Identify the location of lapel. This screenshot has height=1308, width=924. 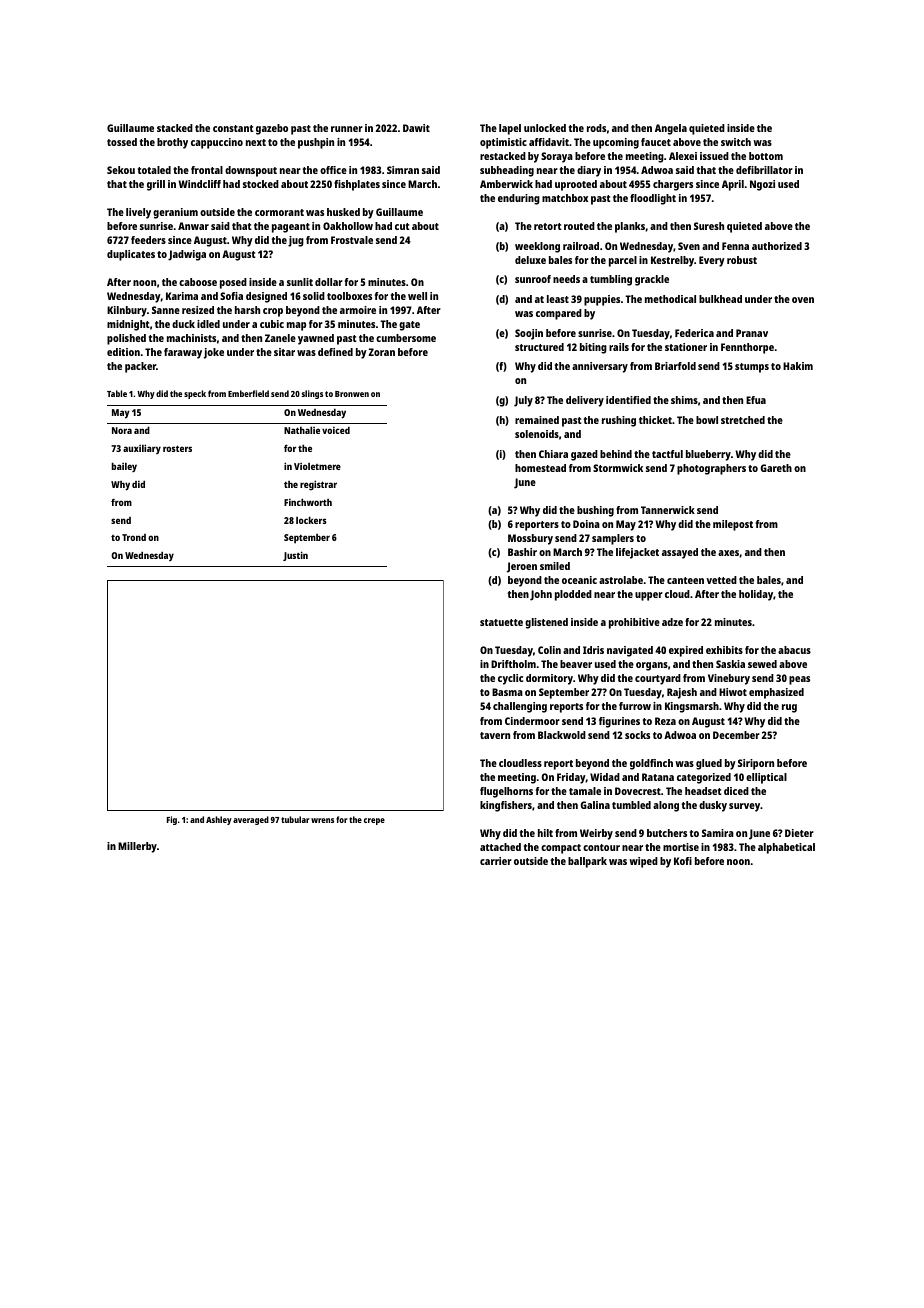
(510, 129).
